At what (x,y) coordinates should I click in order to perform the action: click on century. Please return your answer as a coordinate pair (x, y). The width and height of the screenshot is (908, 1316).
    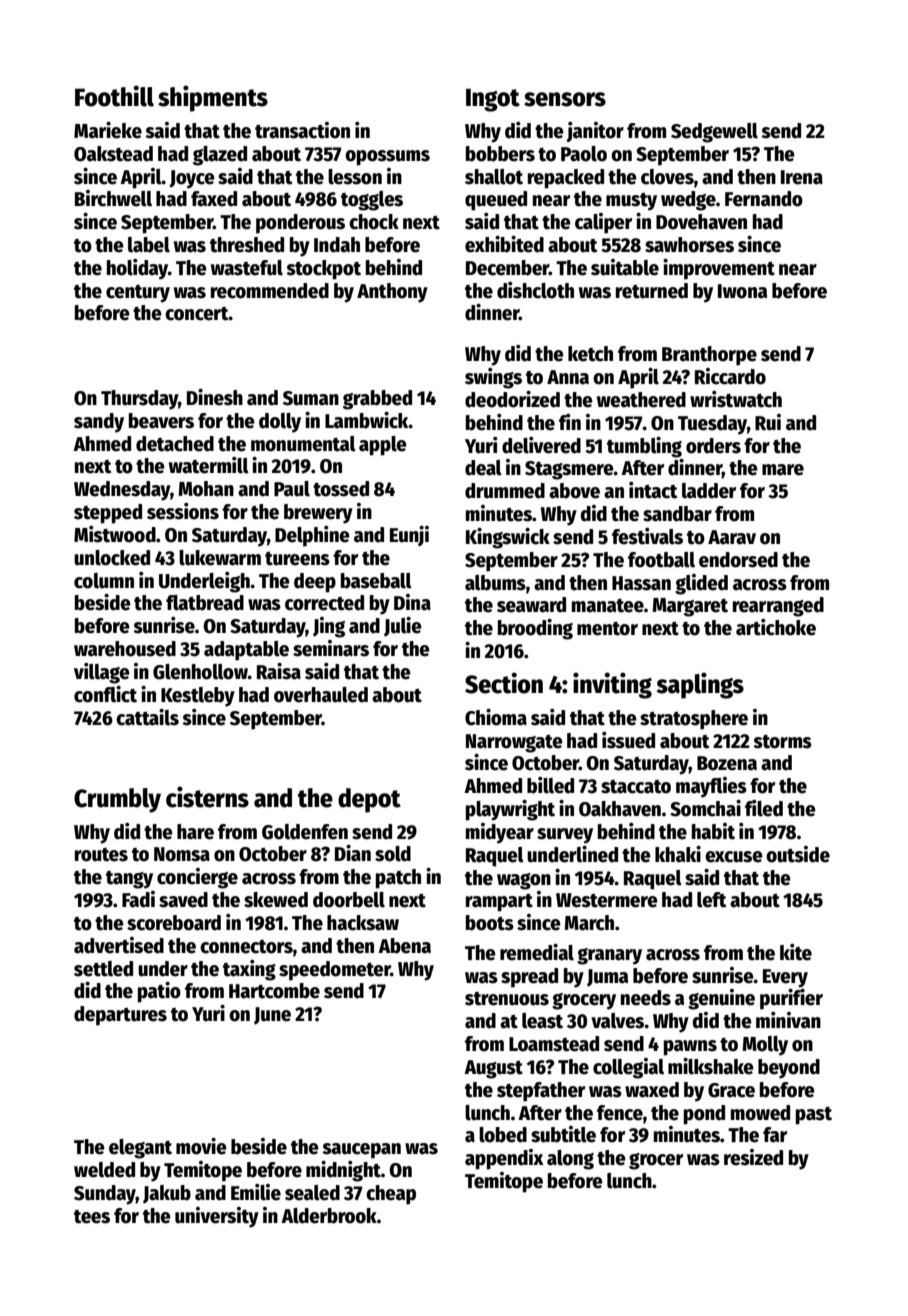
    Looking at the image, I should click on (138, 294).
